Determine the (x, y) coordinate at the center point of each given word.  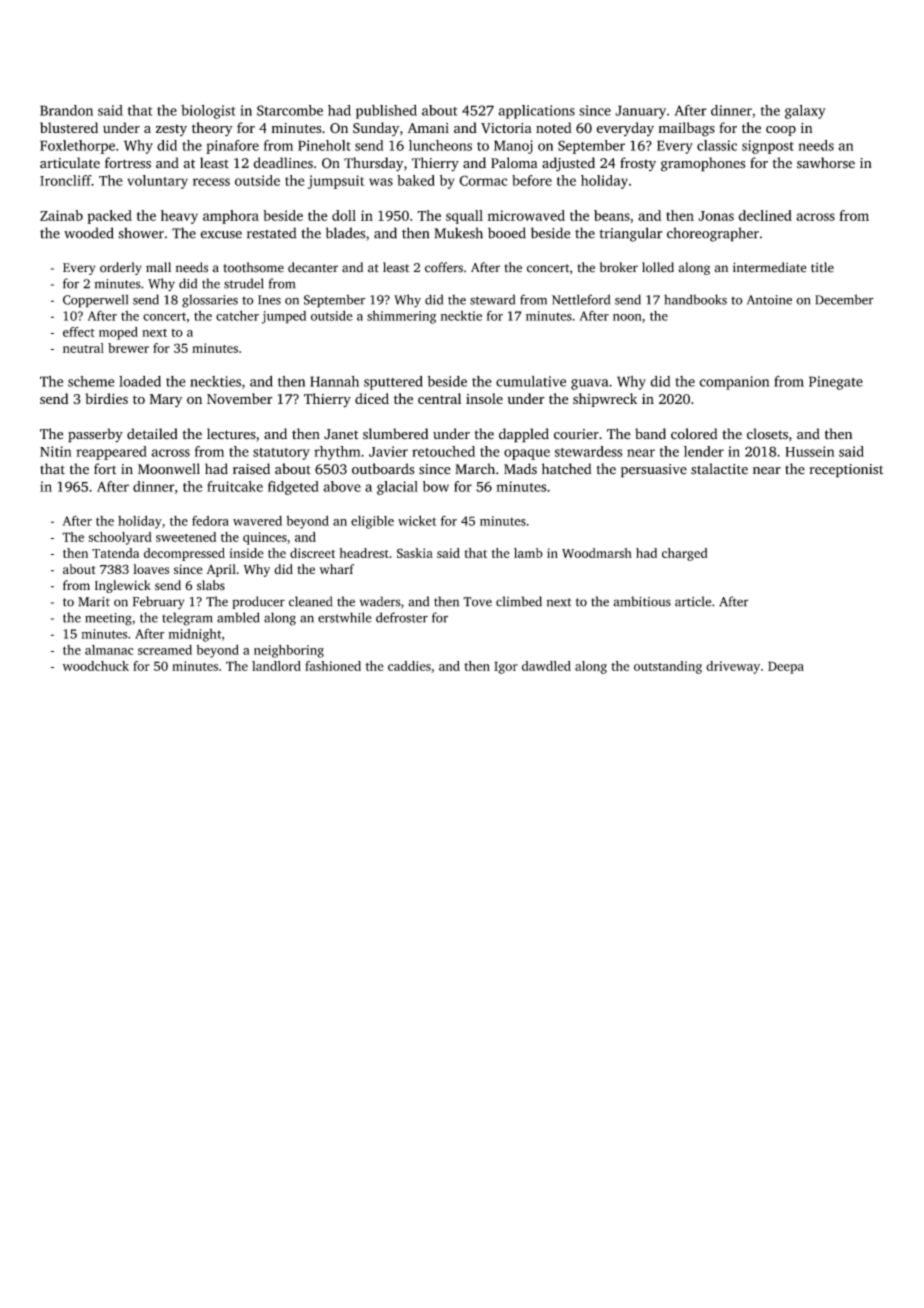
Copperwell (95, 301)
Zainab (61, 215)
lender (704, 451)
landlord (276, 666)
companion (734, 383)
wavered (257, 521)
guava (589, 384)
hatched (567, 469)
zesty (171, 130)
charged (685, 554)
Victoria (506, 128)
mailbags (687, 129)
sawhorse (826, 163)
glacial (397, 488)
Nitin (56, 451)
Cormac (483, 180)
